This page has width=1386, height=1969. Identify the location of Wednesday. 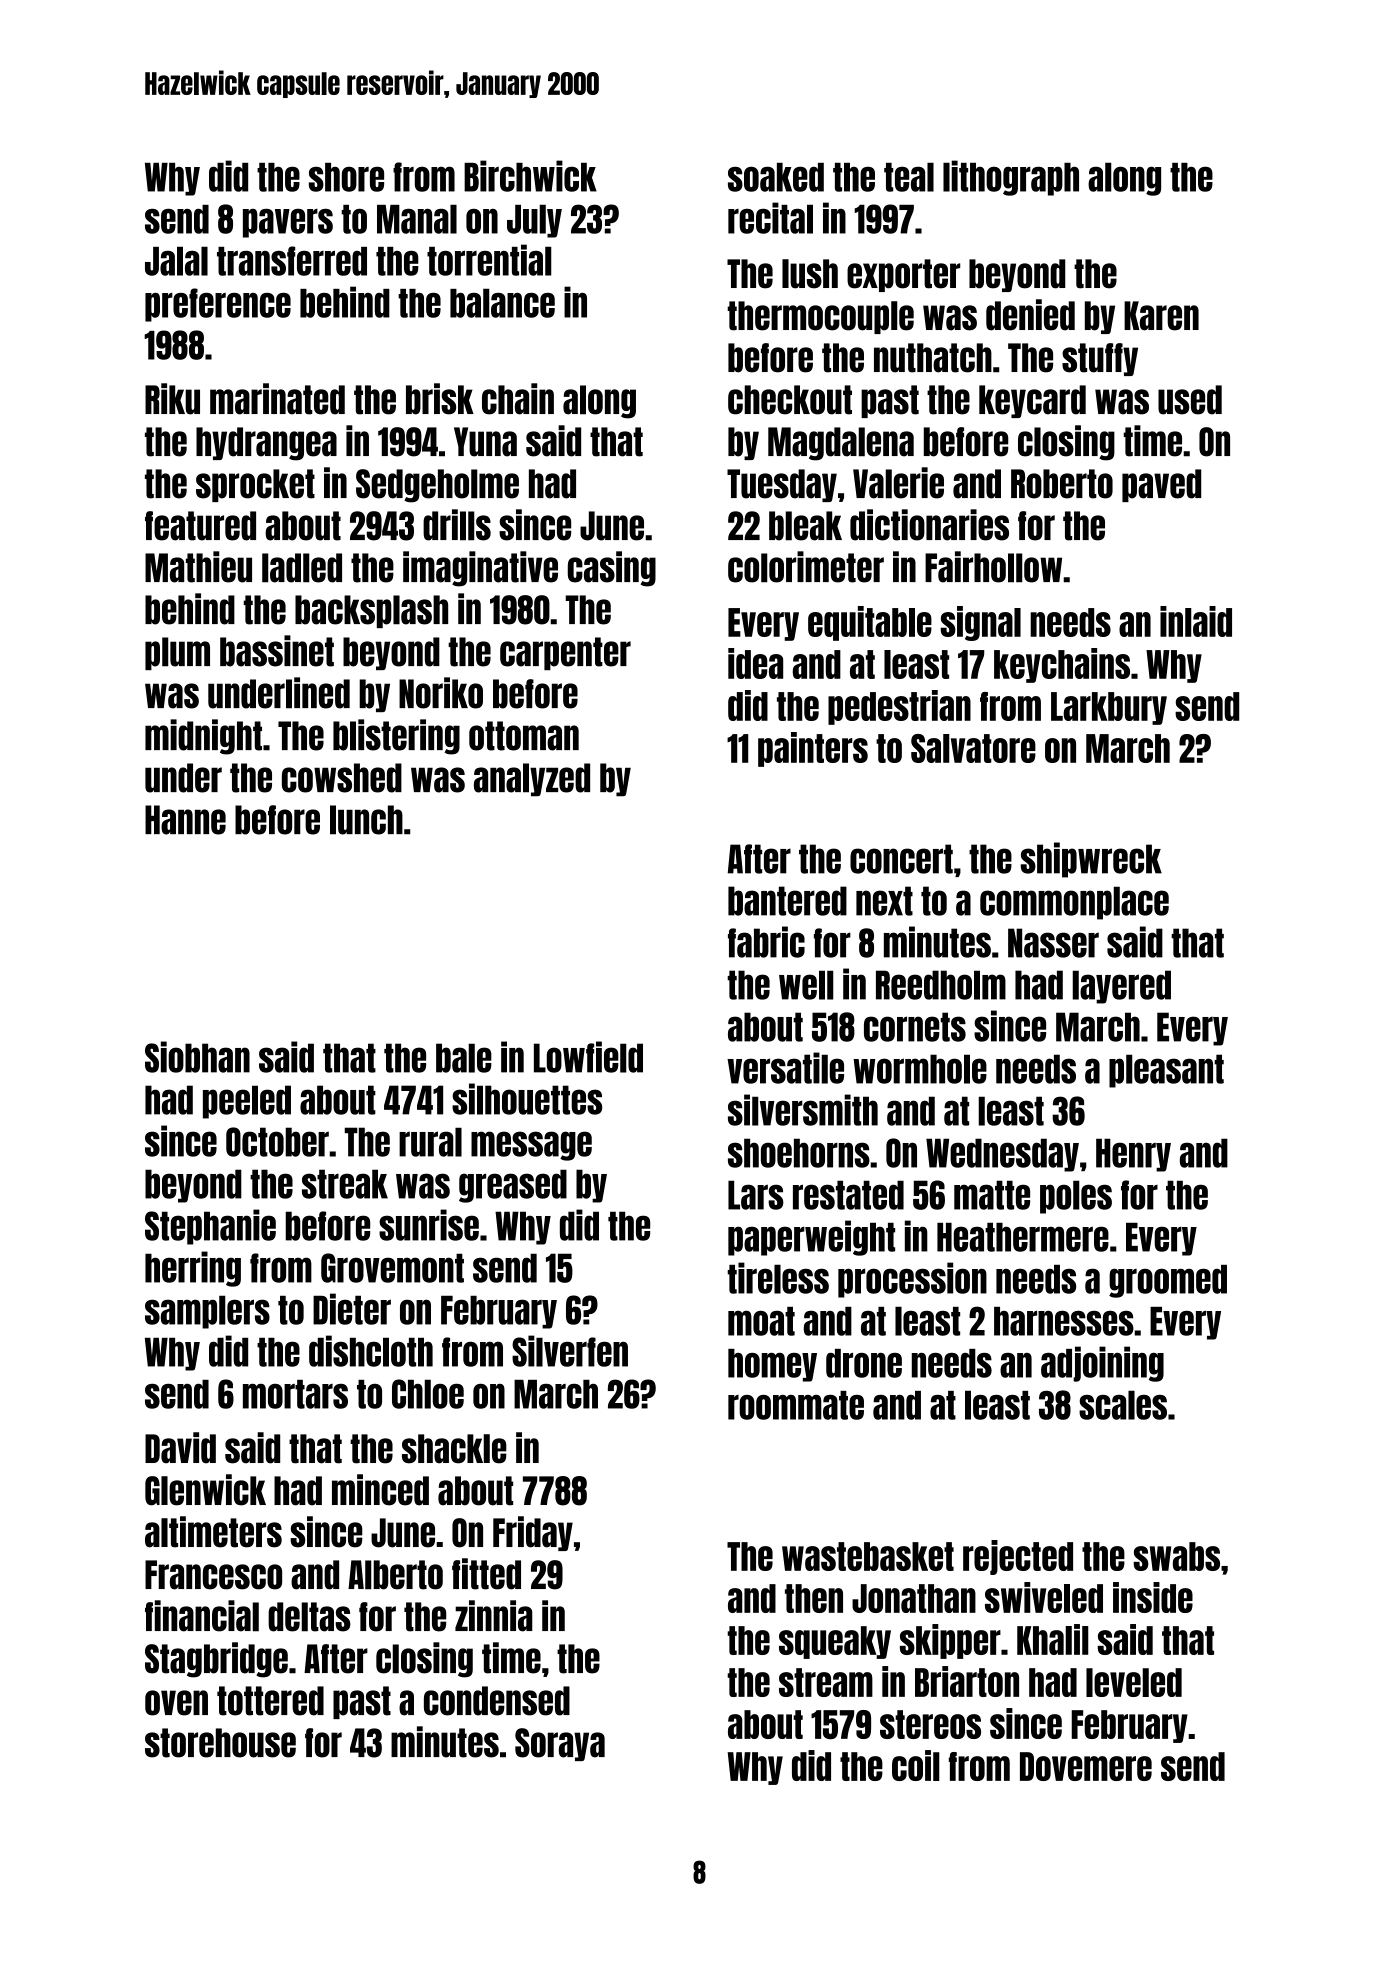
(1002, 1155).
